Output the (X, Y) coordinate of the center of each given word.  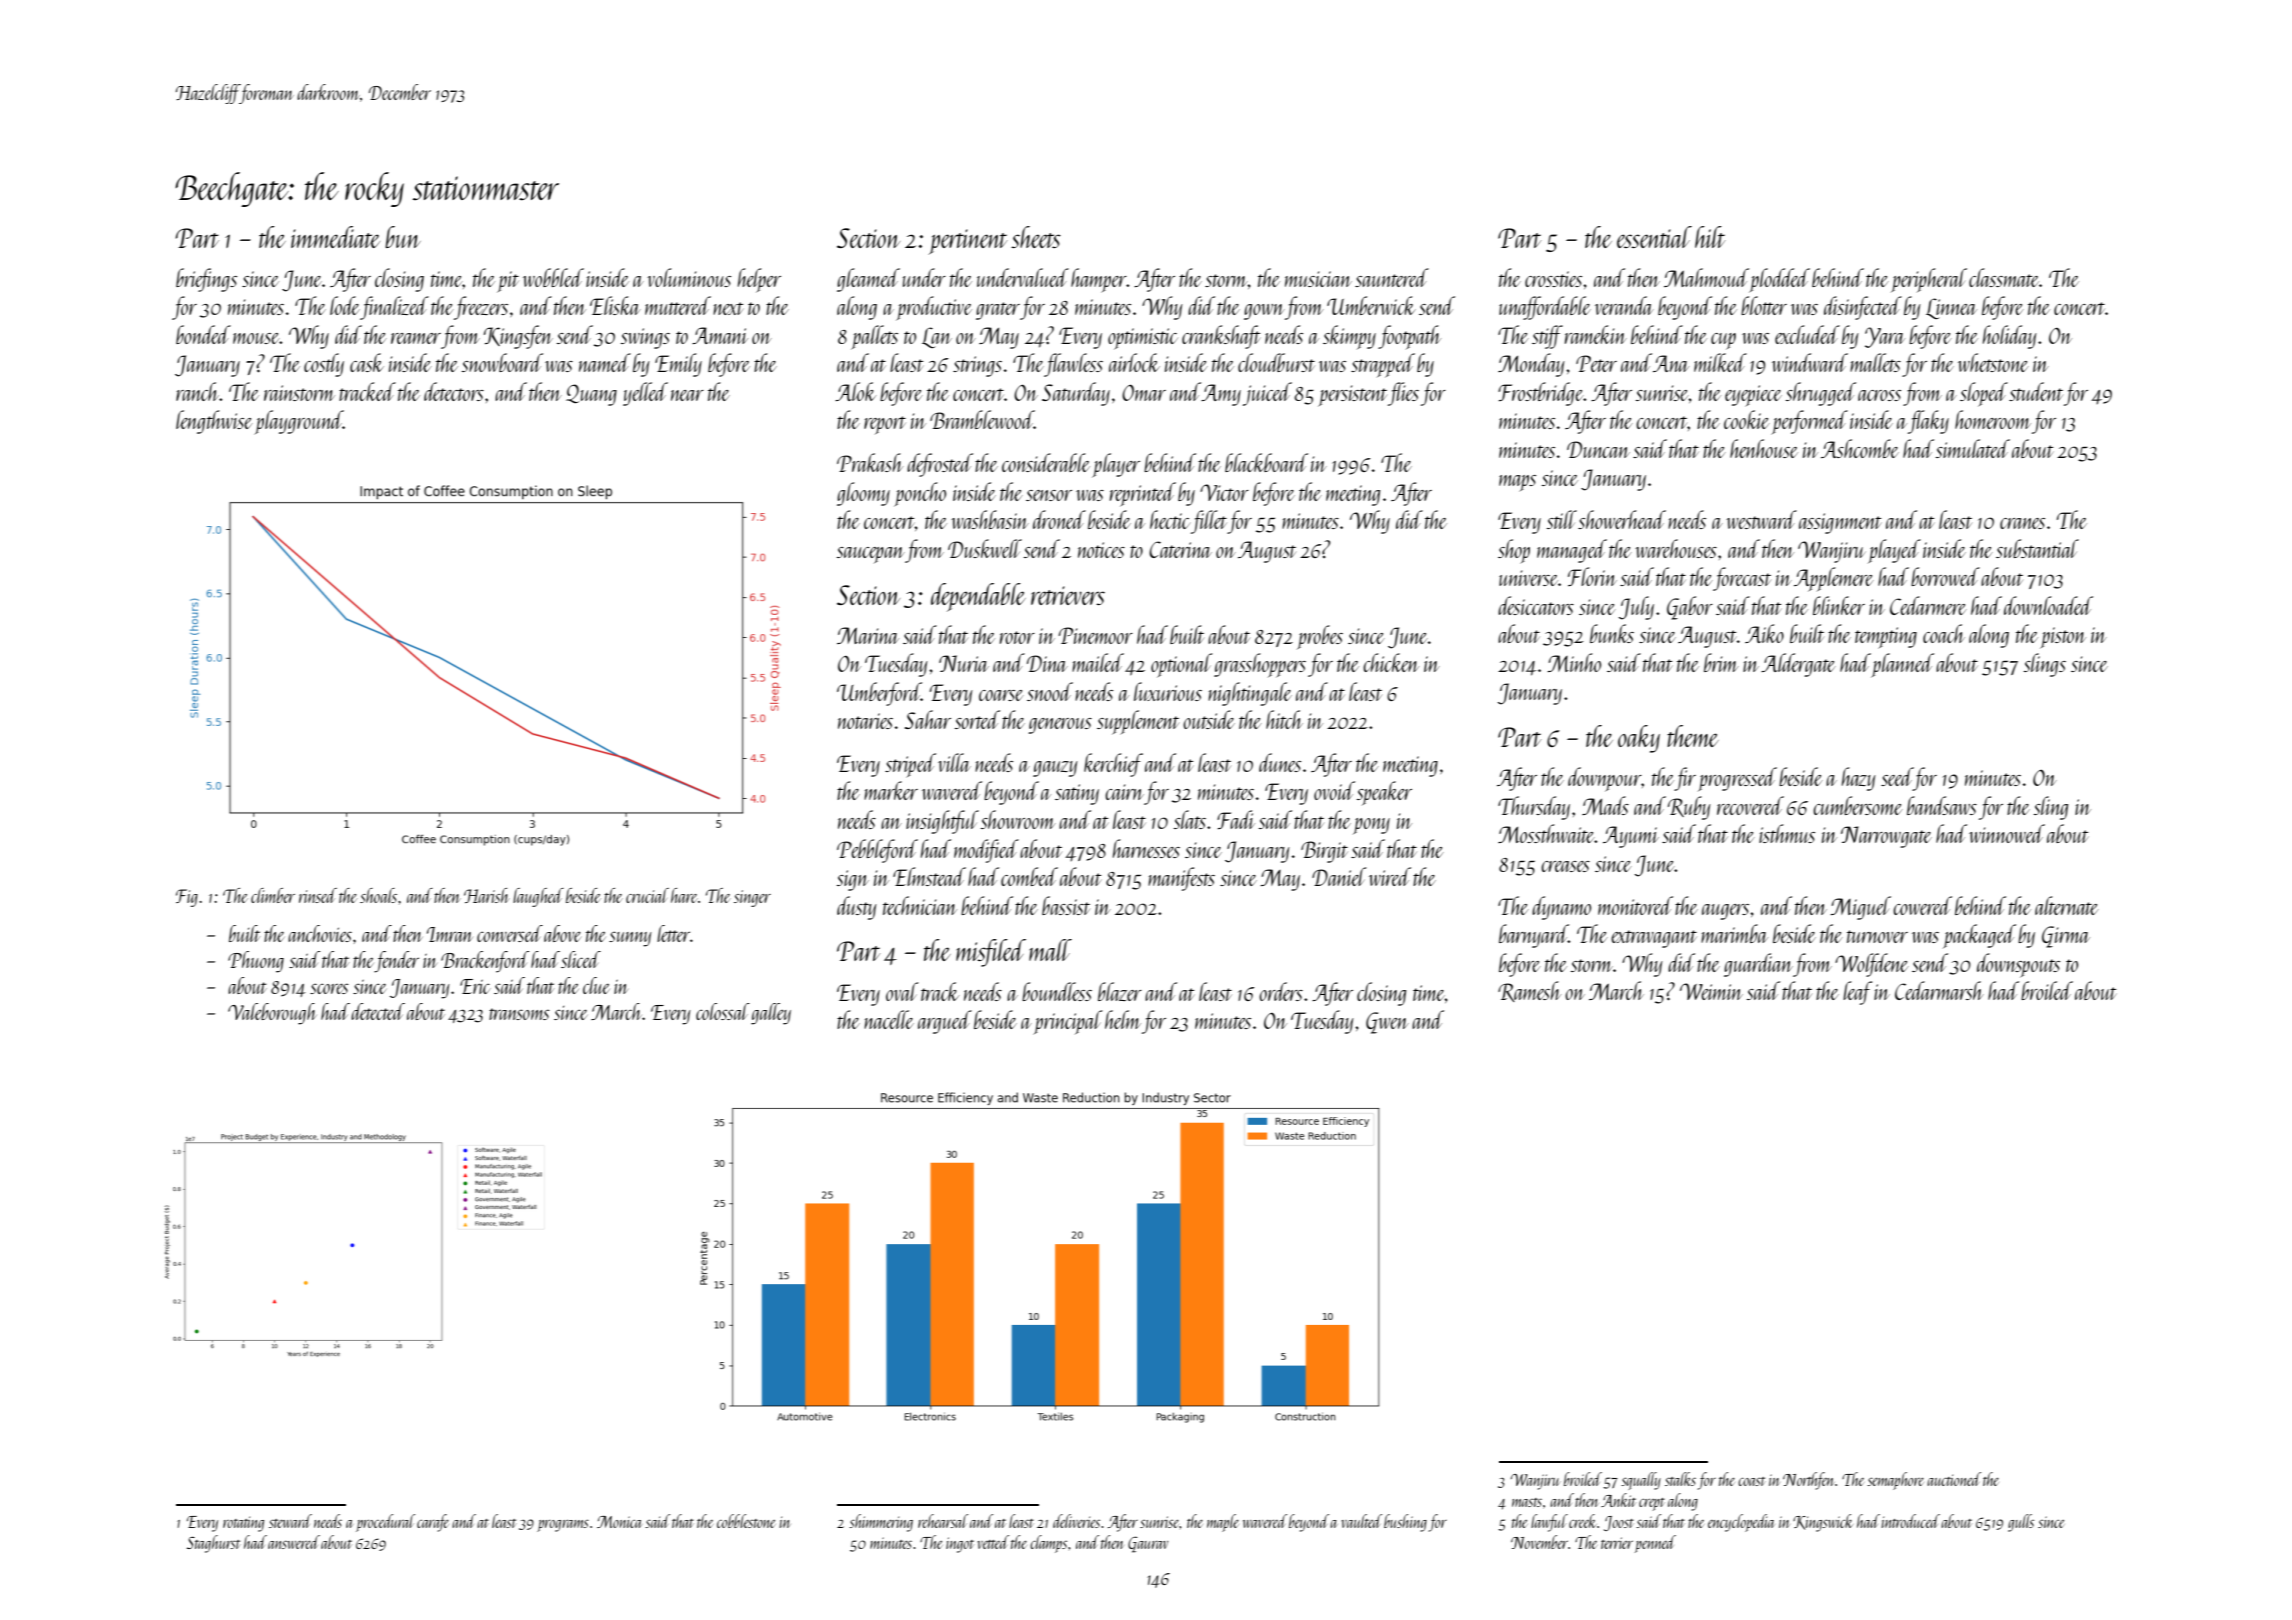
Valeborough (272, 1014)
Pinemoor (1095, 635)
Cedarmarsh (1939, 990)
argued (945, 1022)
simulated (1973, 448)
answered (294, 1542)
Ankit (1618, 1500)
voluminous (689, 277)
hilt (1710, 237)
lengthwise (214, 422)
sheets (1036, 237)
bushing (1405, 1523)
